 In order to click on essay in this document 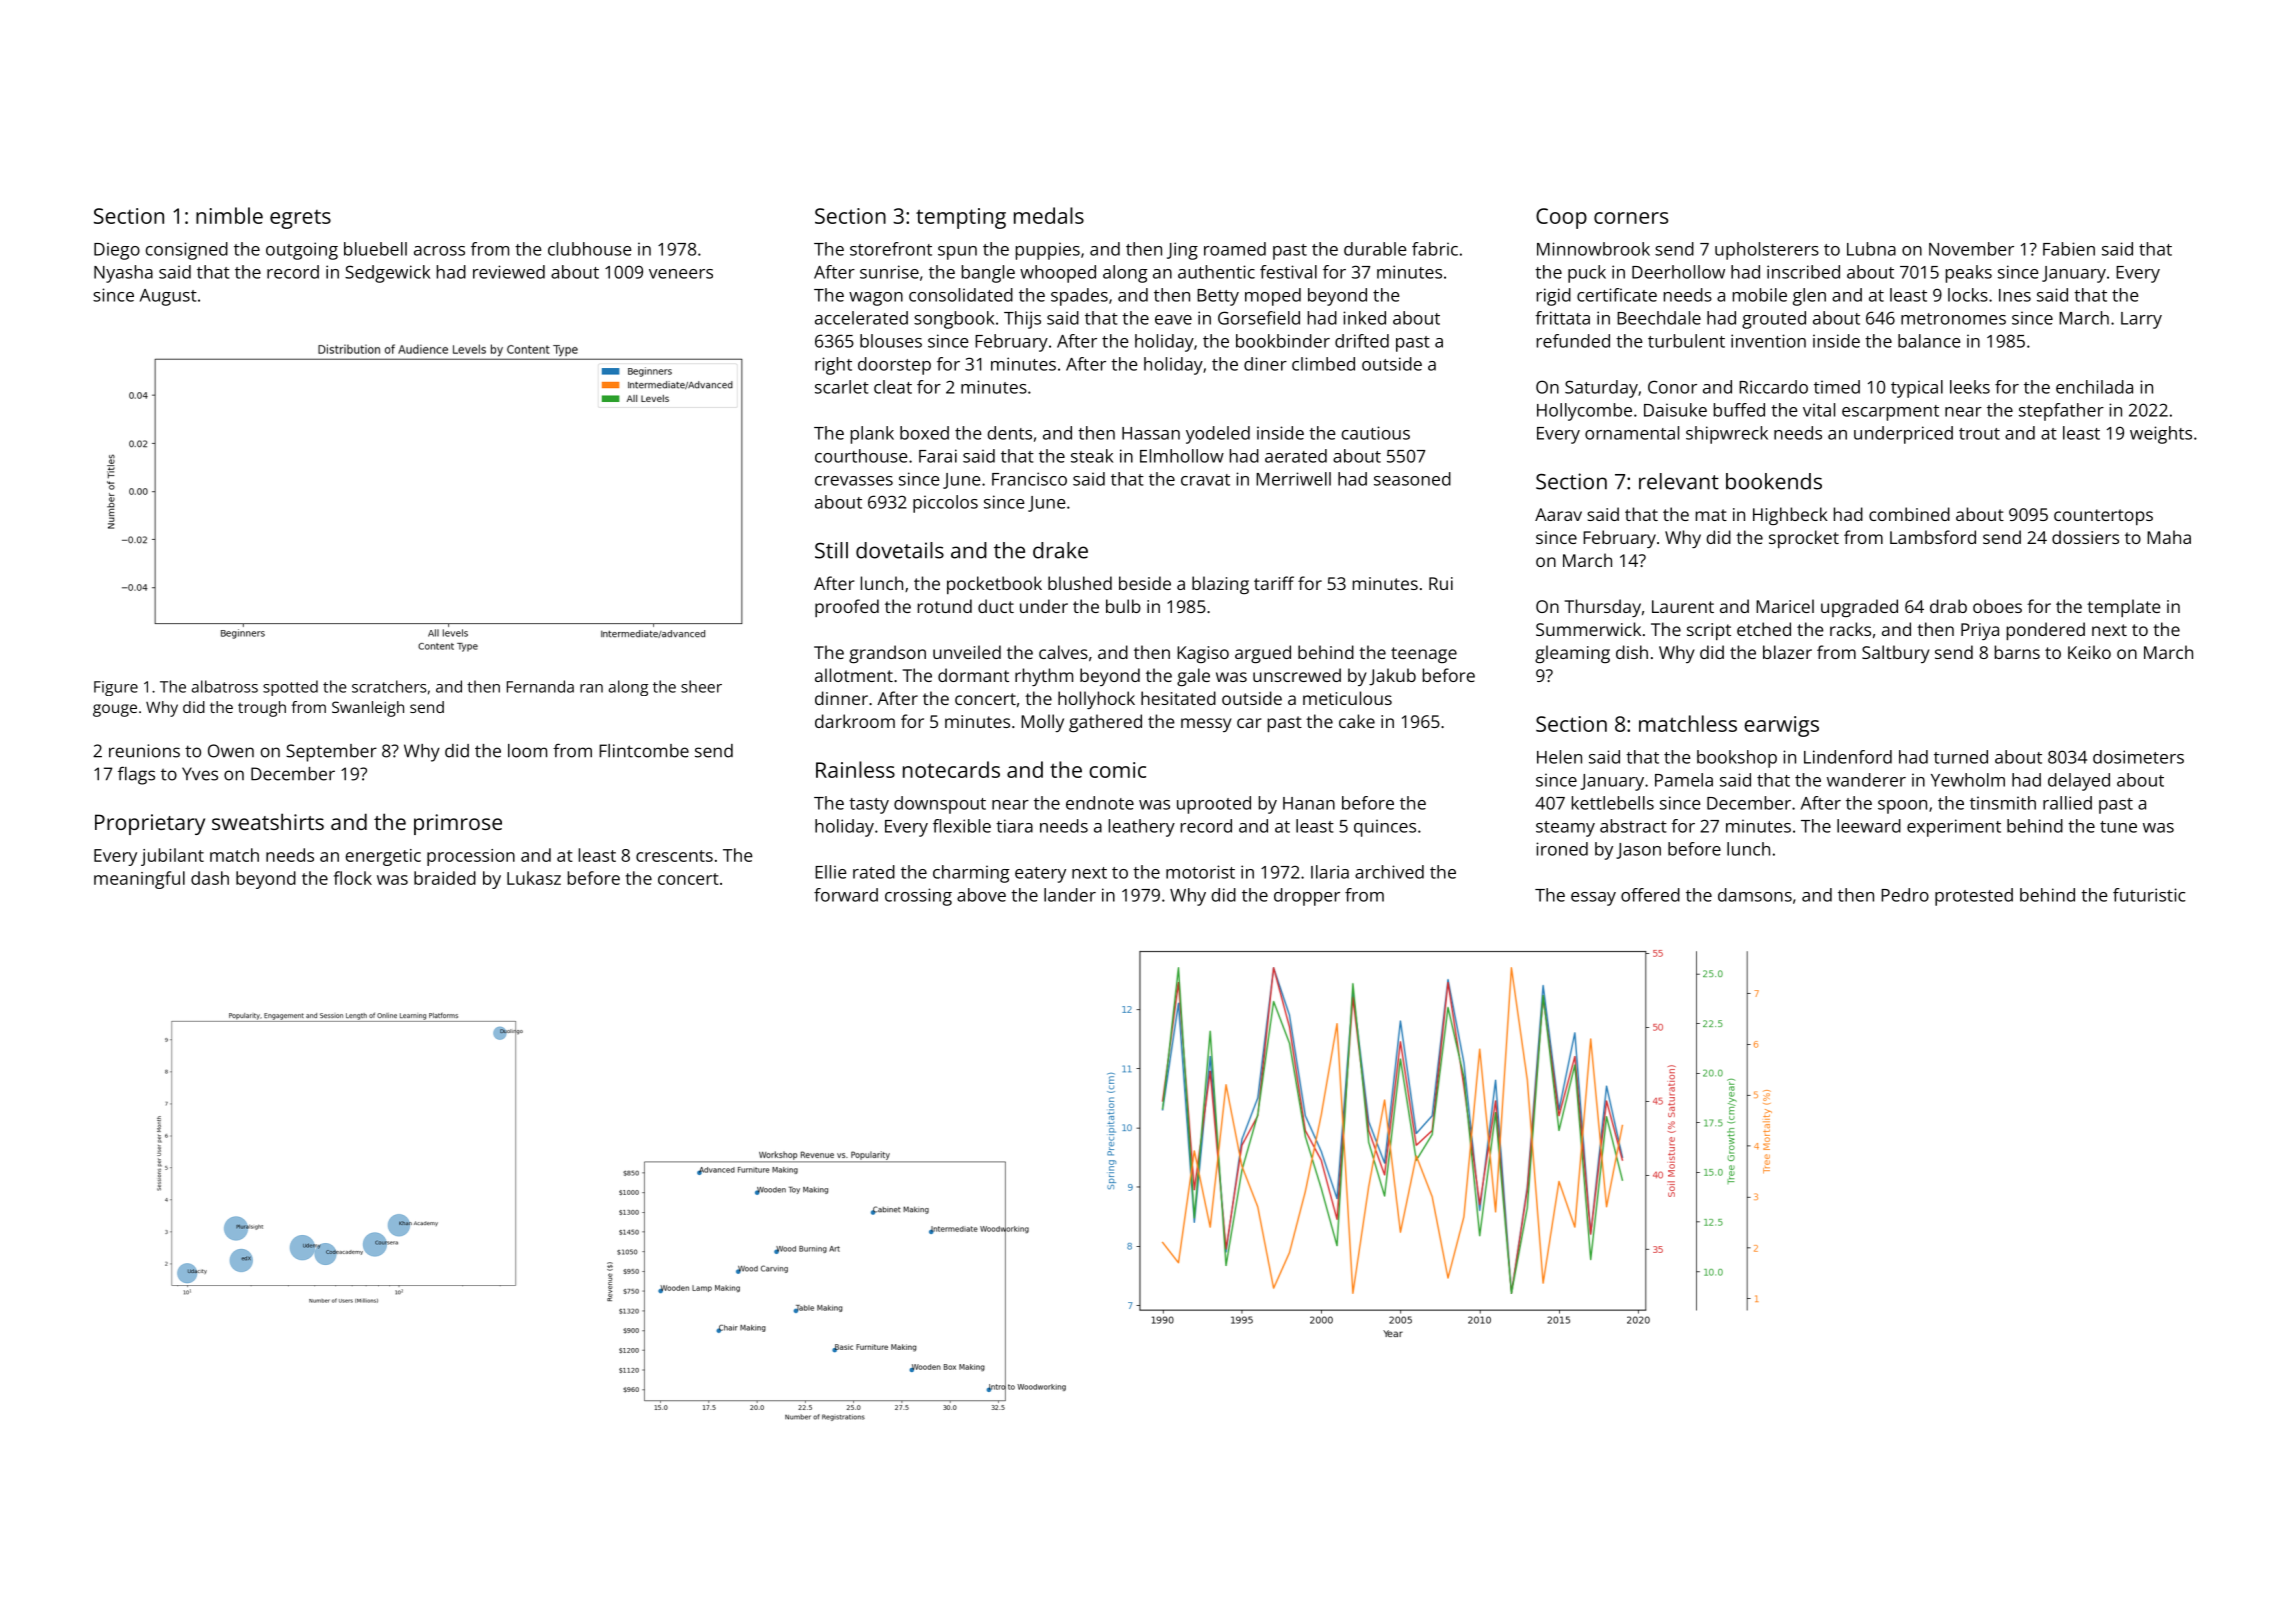, I will do `click(1593, 899)`.
